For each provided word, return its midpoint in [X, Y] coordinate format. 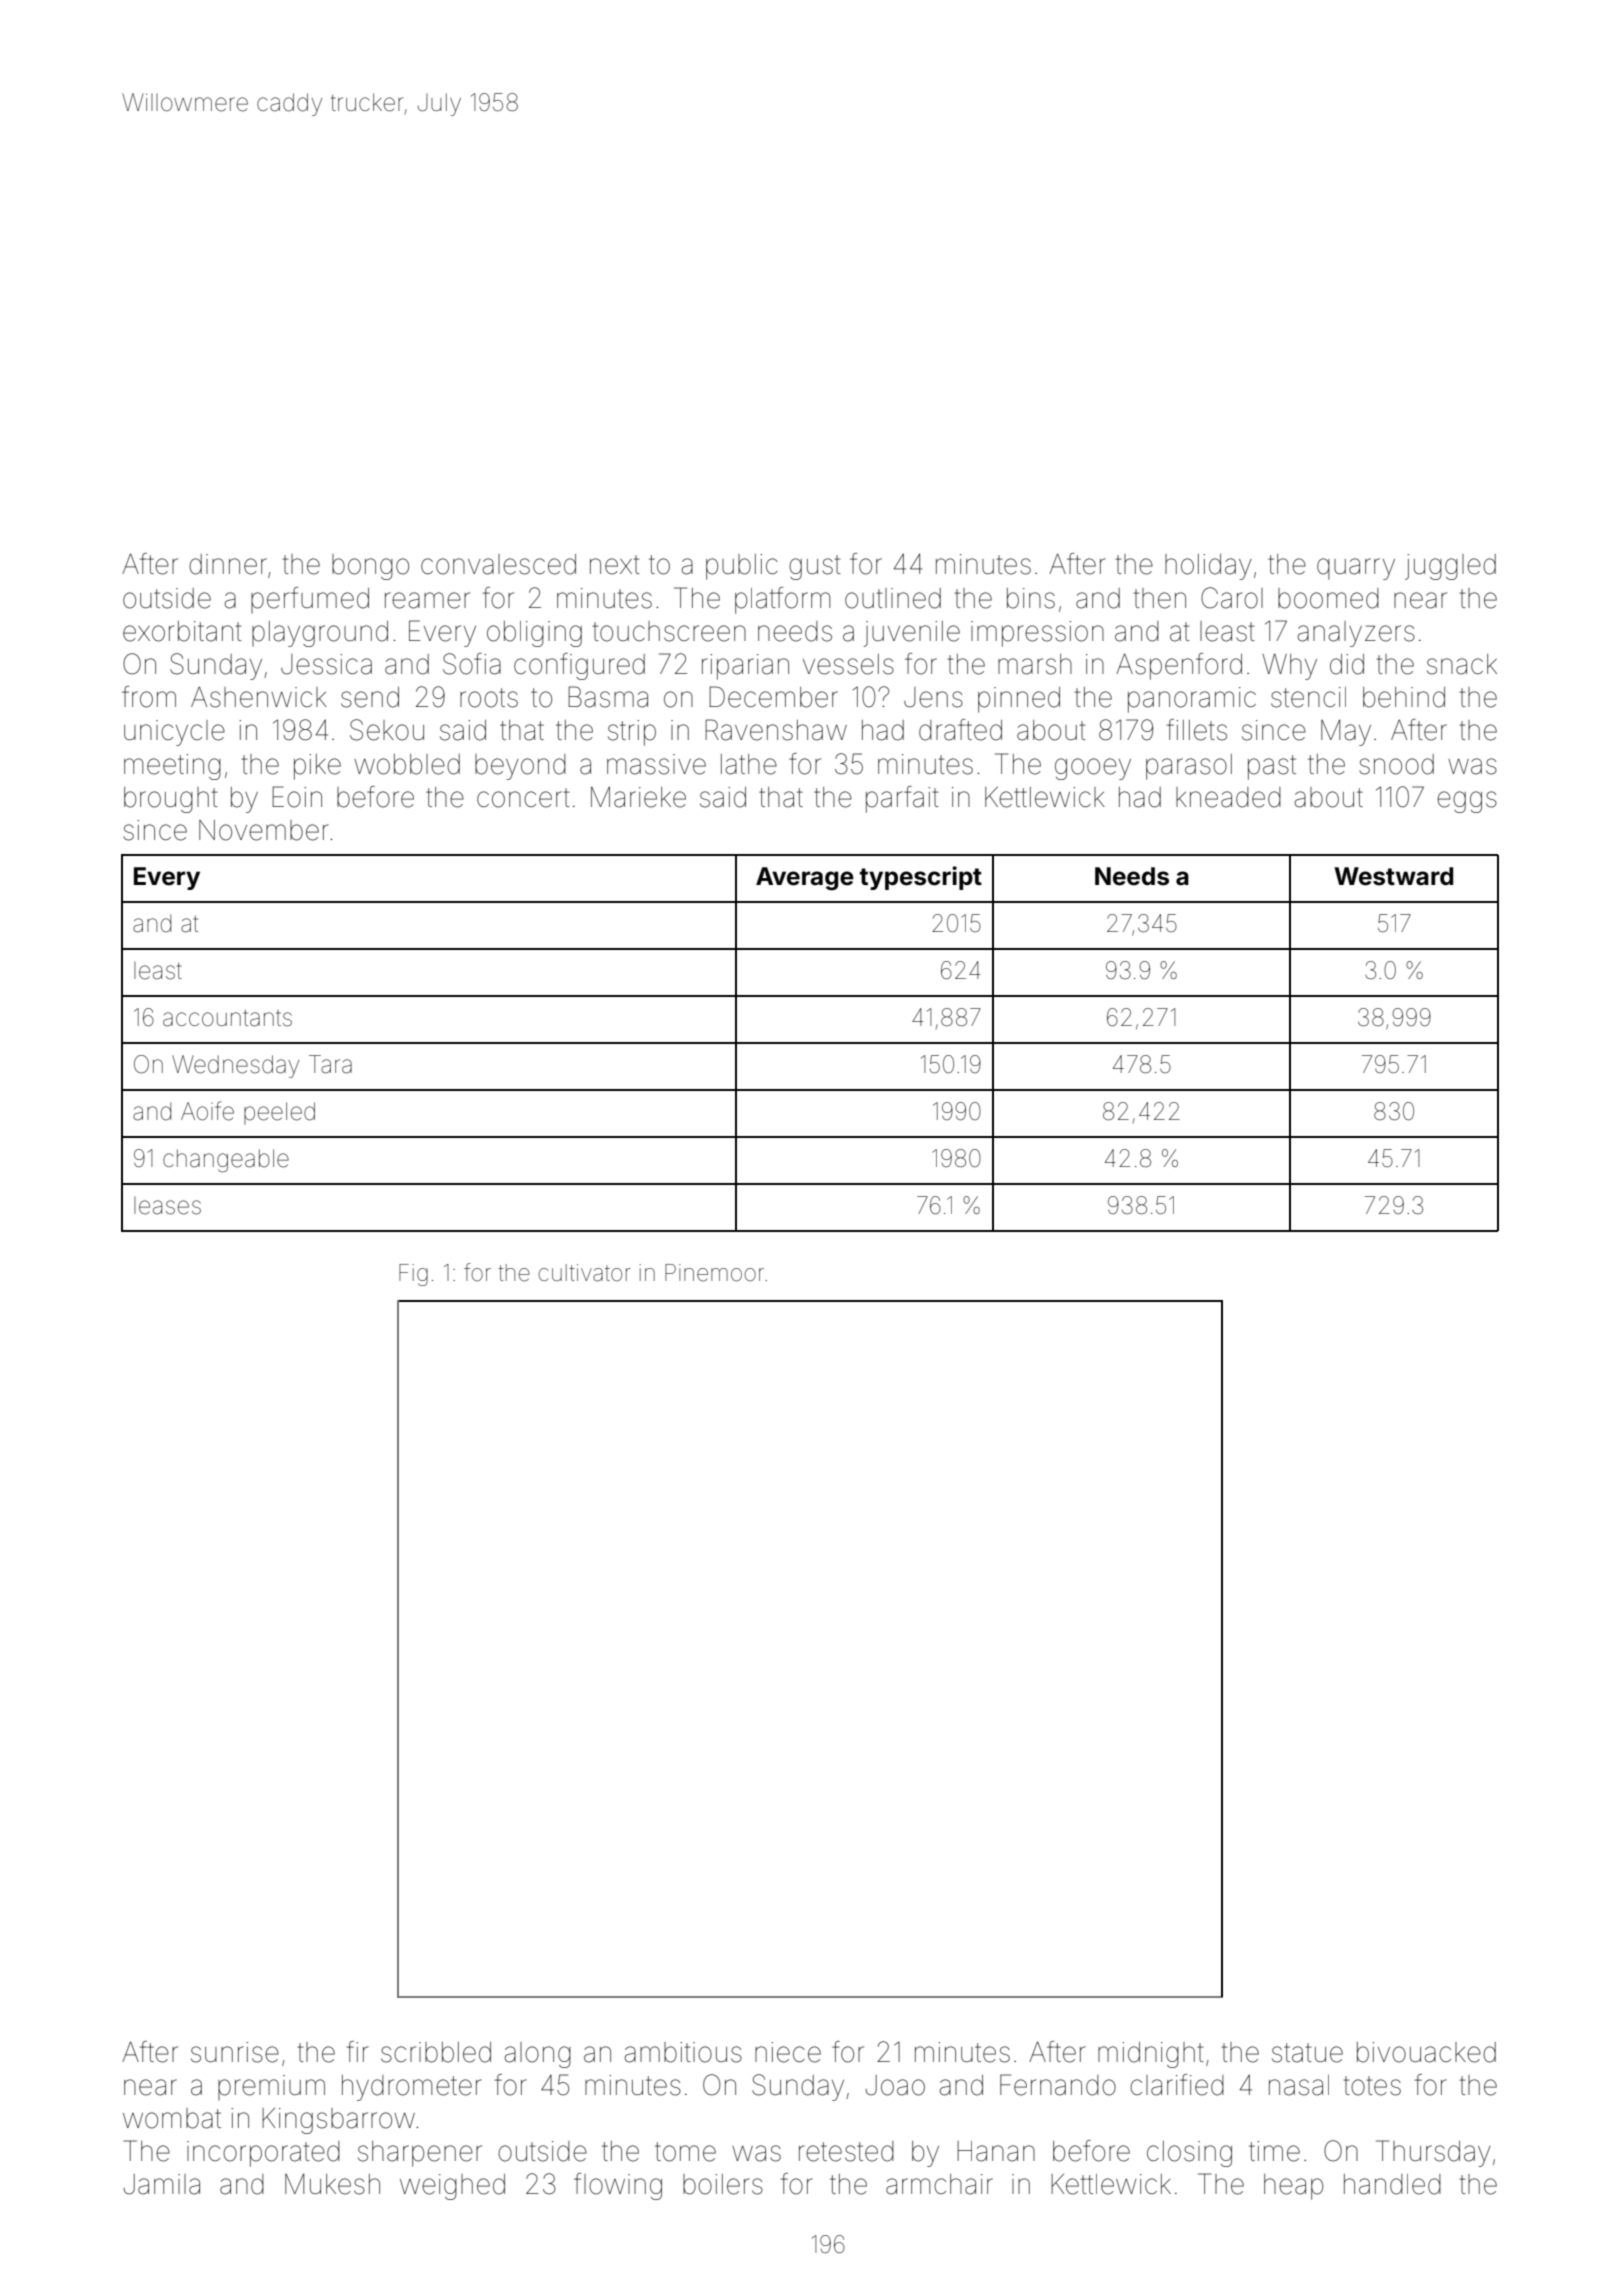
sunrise [235, 2052]
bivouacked [1426, 2052]
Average [805, 879]
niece [788, 2052]
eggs [1467, 802]
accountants [227, 1018]
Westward [1393, 876]
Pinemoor [714, 1273]
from [149, 697]
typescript [921, 878]
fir [358, 2051]
